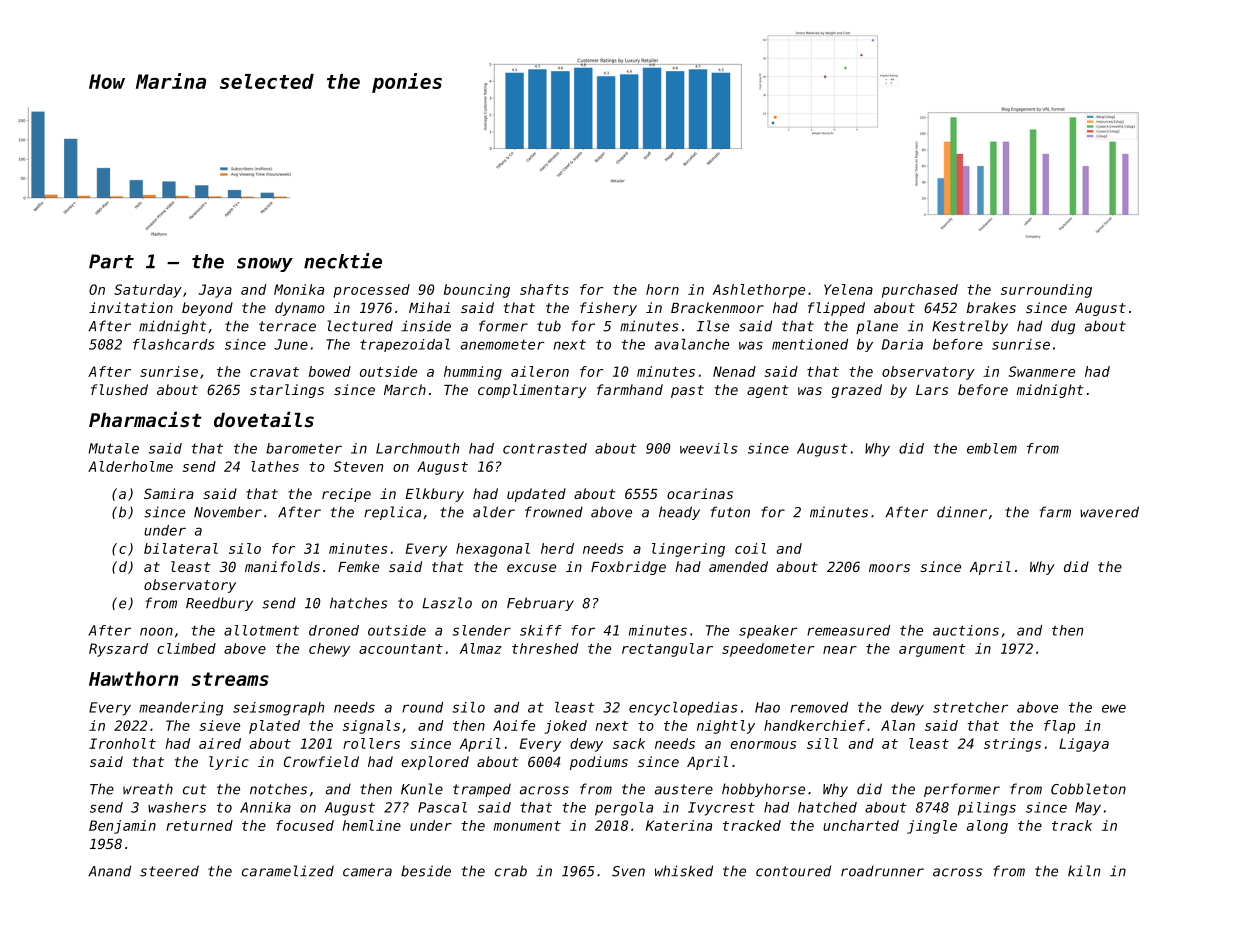 The image size is (1233, 952). Describe the element at coordinates (541, 630) in the page. I see `skiff` at that location.
